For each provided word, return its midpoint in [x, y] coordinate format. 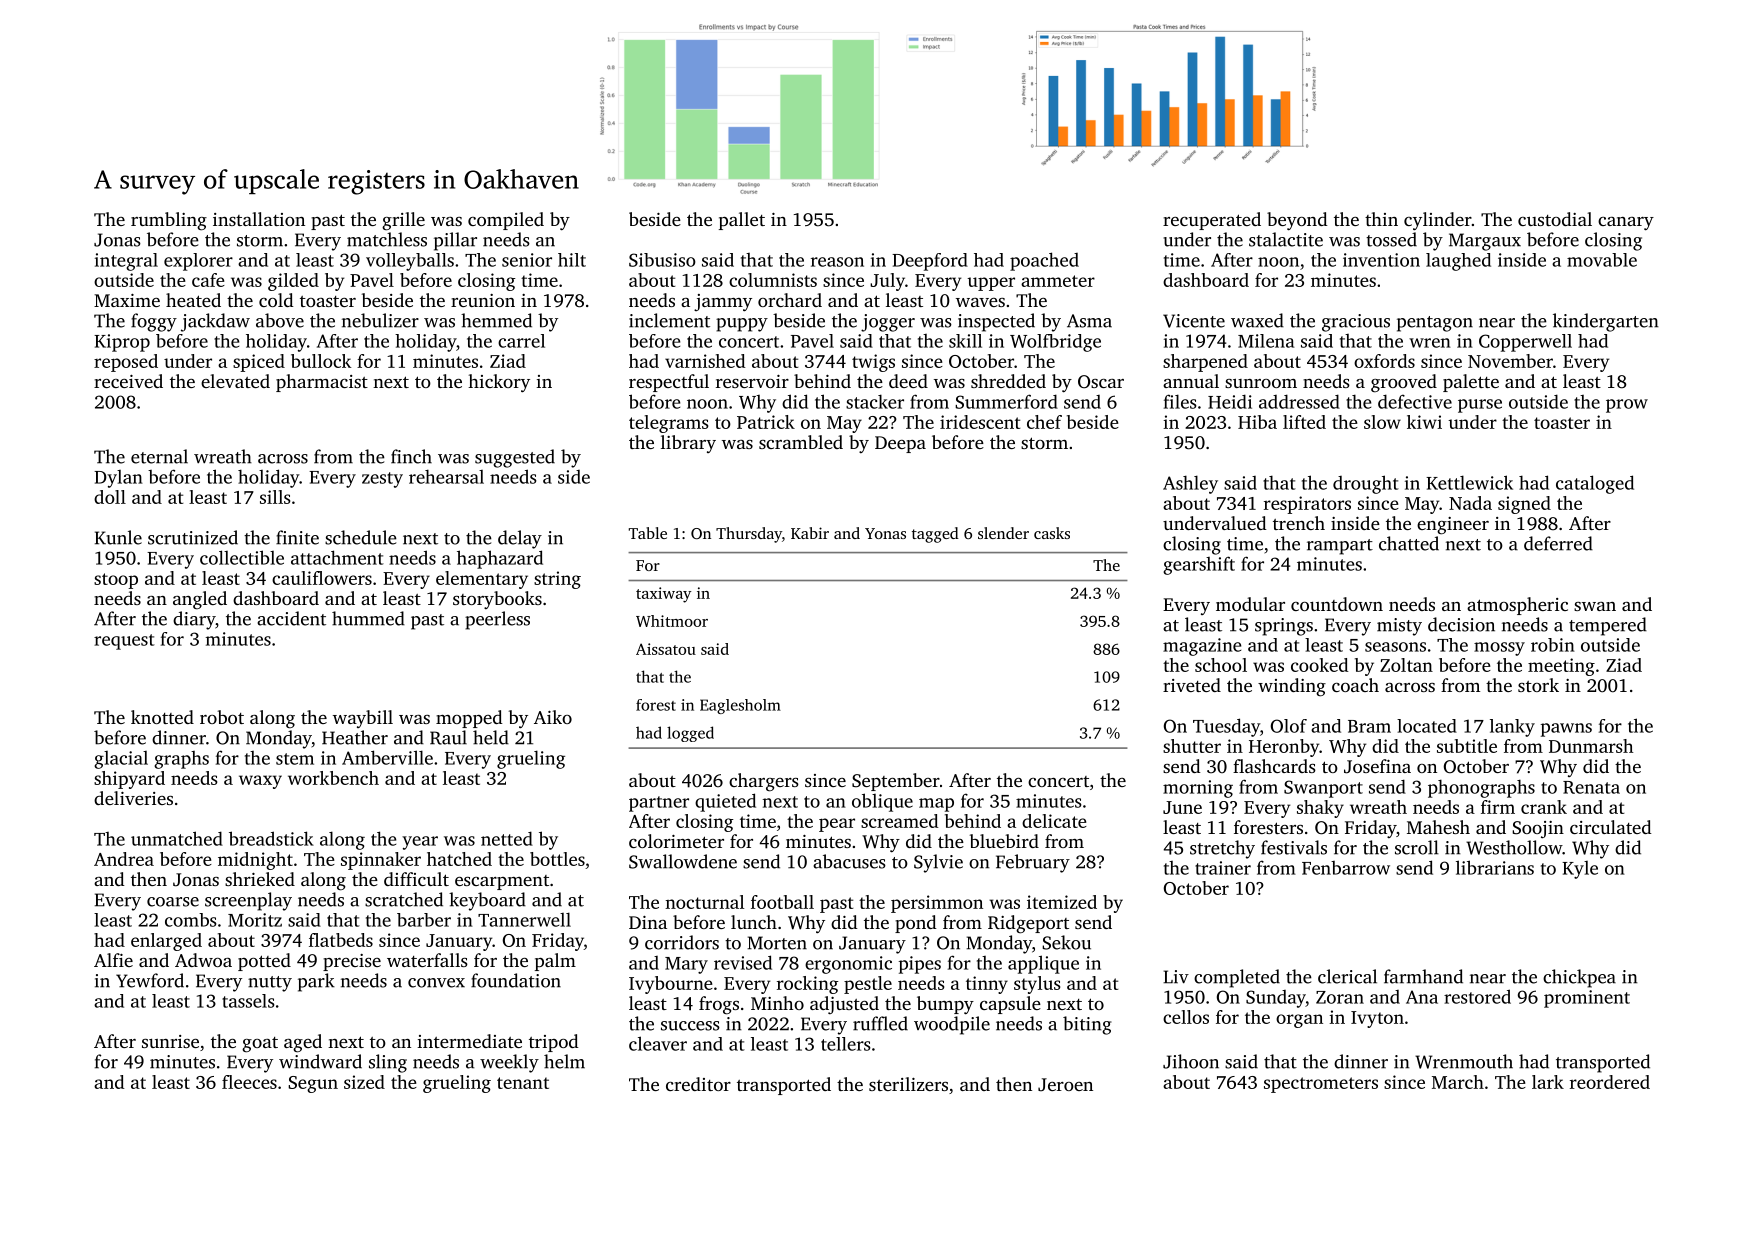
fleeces [249, 1082]
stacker [875, 401]
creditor [698, 1084]
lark [1548, 1082]
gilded [293, 282]
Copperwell [1525, 343]
